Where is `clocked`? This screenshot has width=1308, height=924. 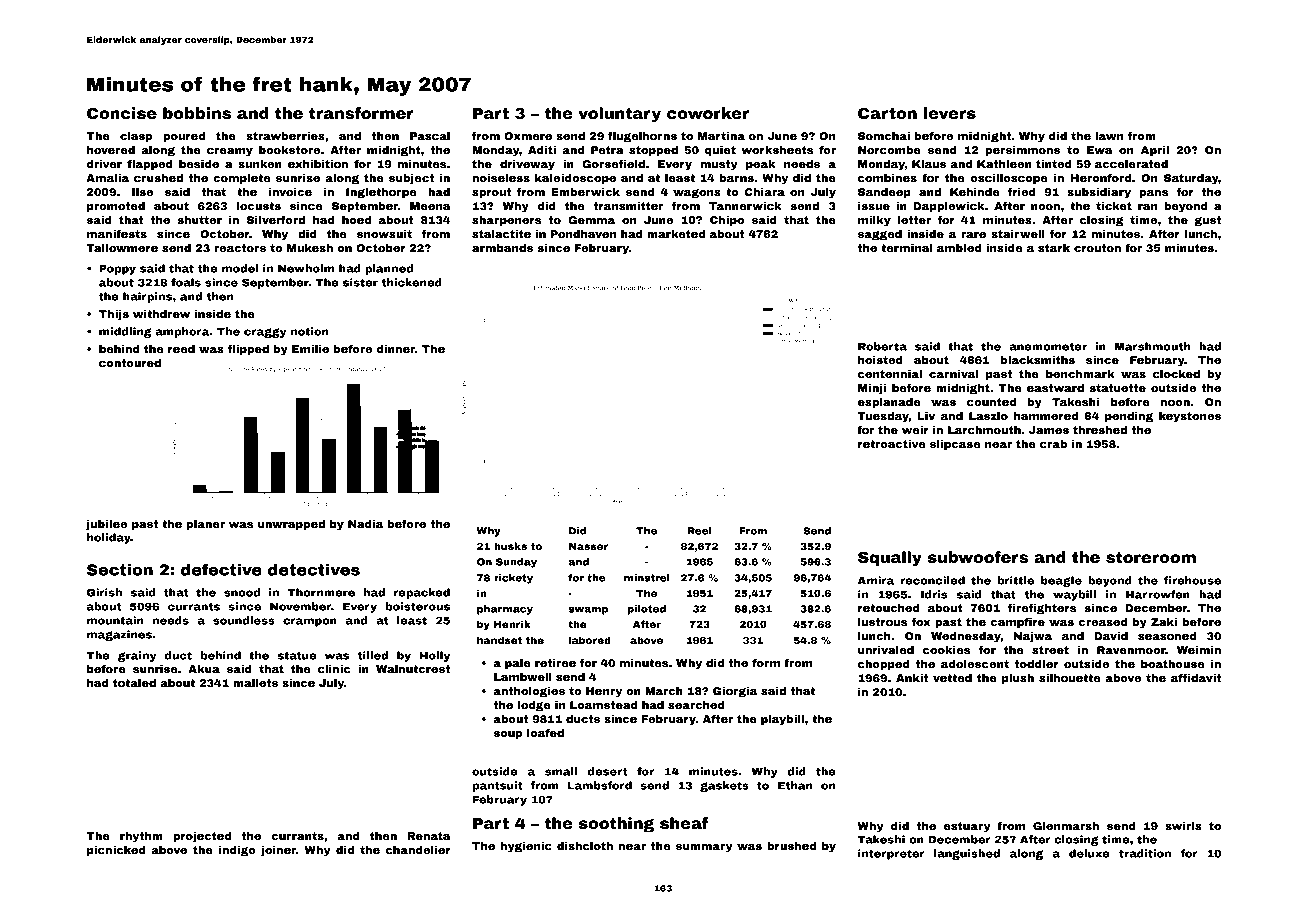
clocked is located at coordinates (1176, 374).
